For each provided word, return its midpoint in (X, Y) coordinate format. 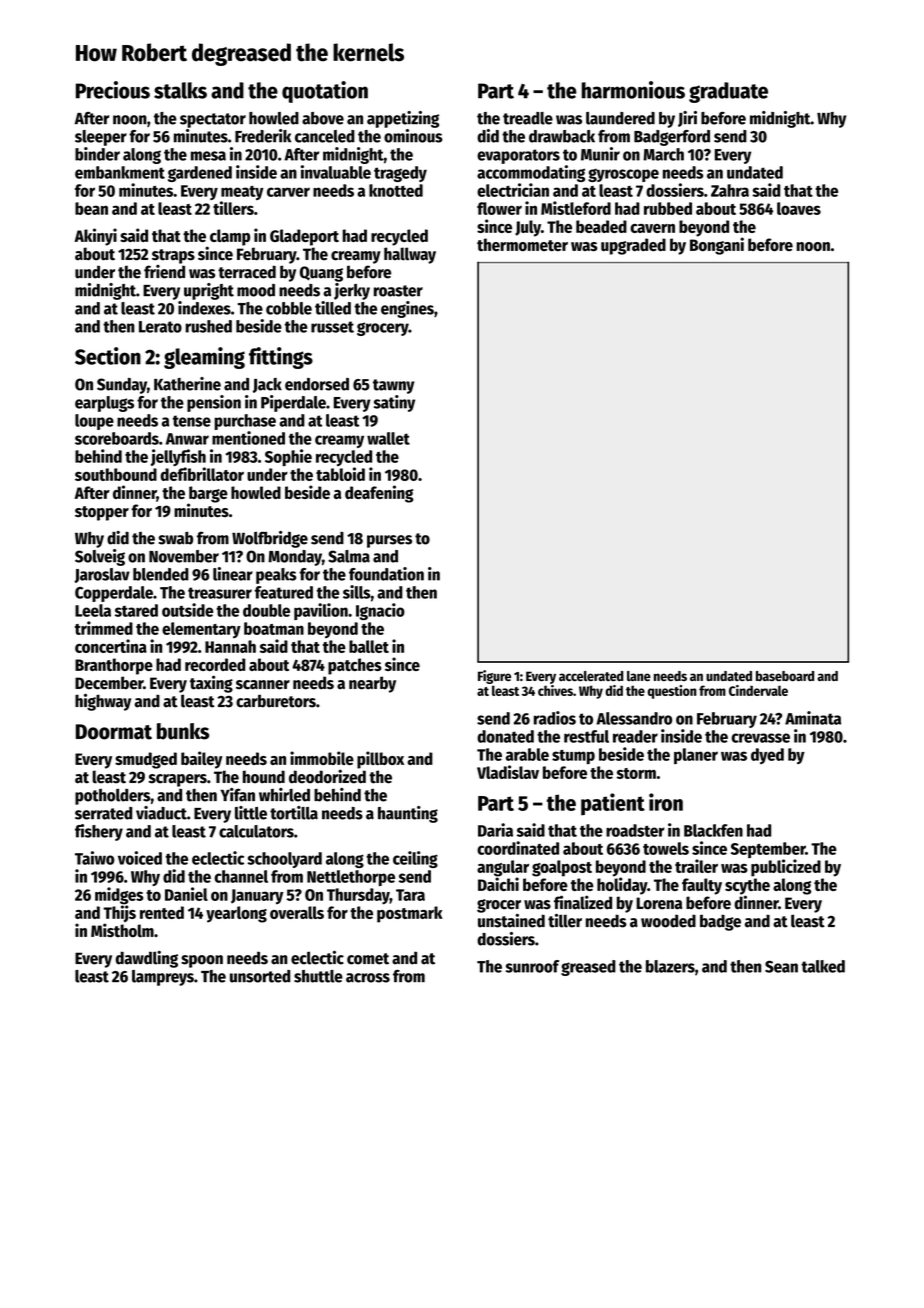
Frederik (263, 136)
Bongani (717, 246)
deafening (379, 494)
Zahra (730, 190)
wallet (388, 438)
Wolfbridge (270, 539)
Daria (495, 830)
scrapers (178, 780)
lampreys (163, 978)
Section (108, 356)
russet (332, 327)
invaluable (336, 172)
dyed (767, 756)
